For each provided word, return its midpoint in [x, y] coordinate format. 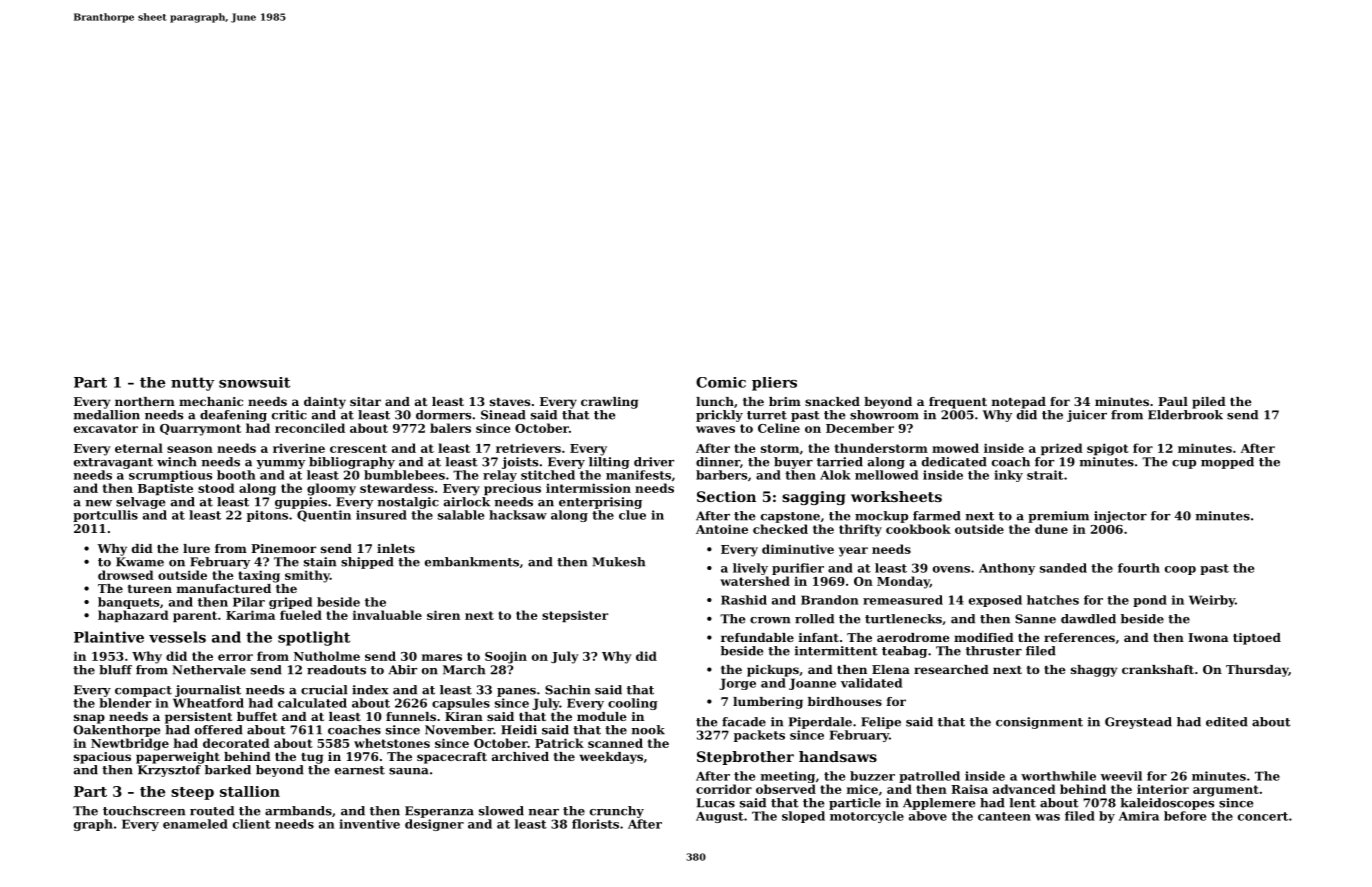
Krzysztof [169, 771]
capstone [790, 517]
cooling [633, 704]
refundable [757, 637]
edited [1227, 722]
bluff [115, 670]
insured [381, 515]
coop [1180, 570]
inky [1008, 476]
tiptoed [1257, 639]
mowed [955, 448]
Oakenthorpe [117, 731]
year [853, 552]
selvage [140, 503]
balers [450, 428]
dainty [325, 403]
